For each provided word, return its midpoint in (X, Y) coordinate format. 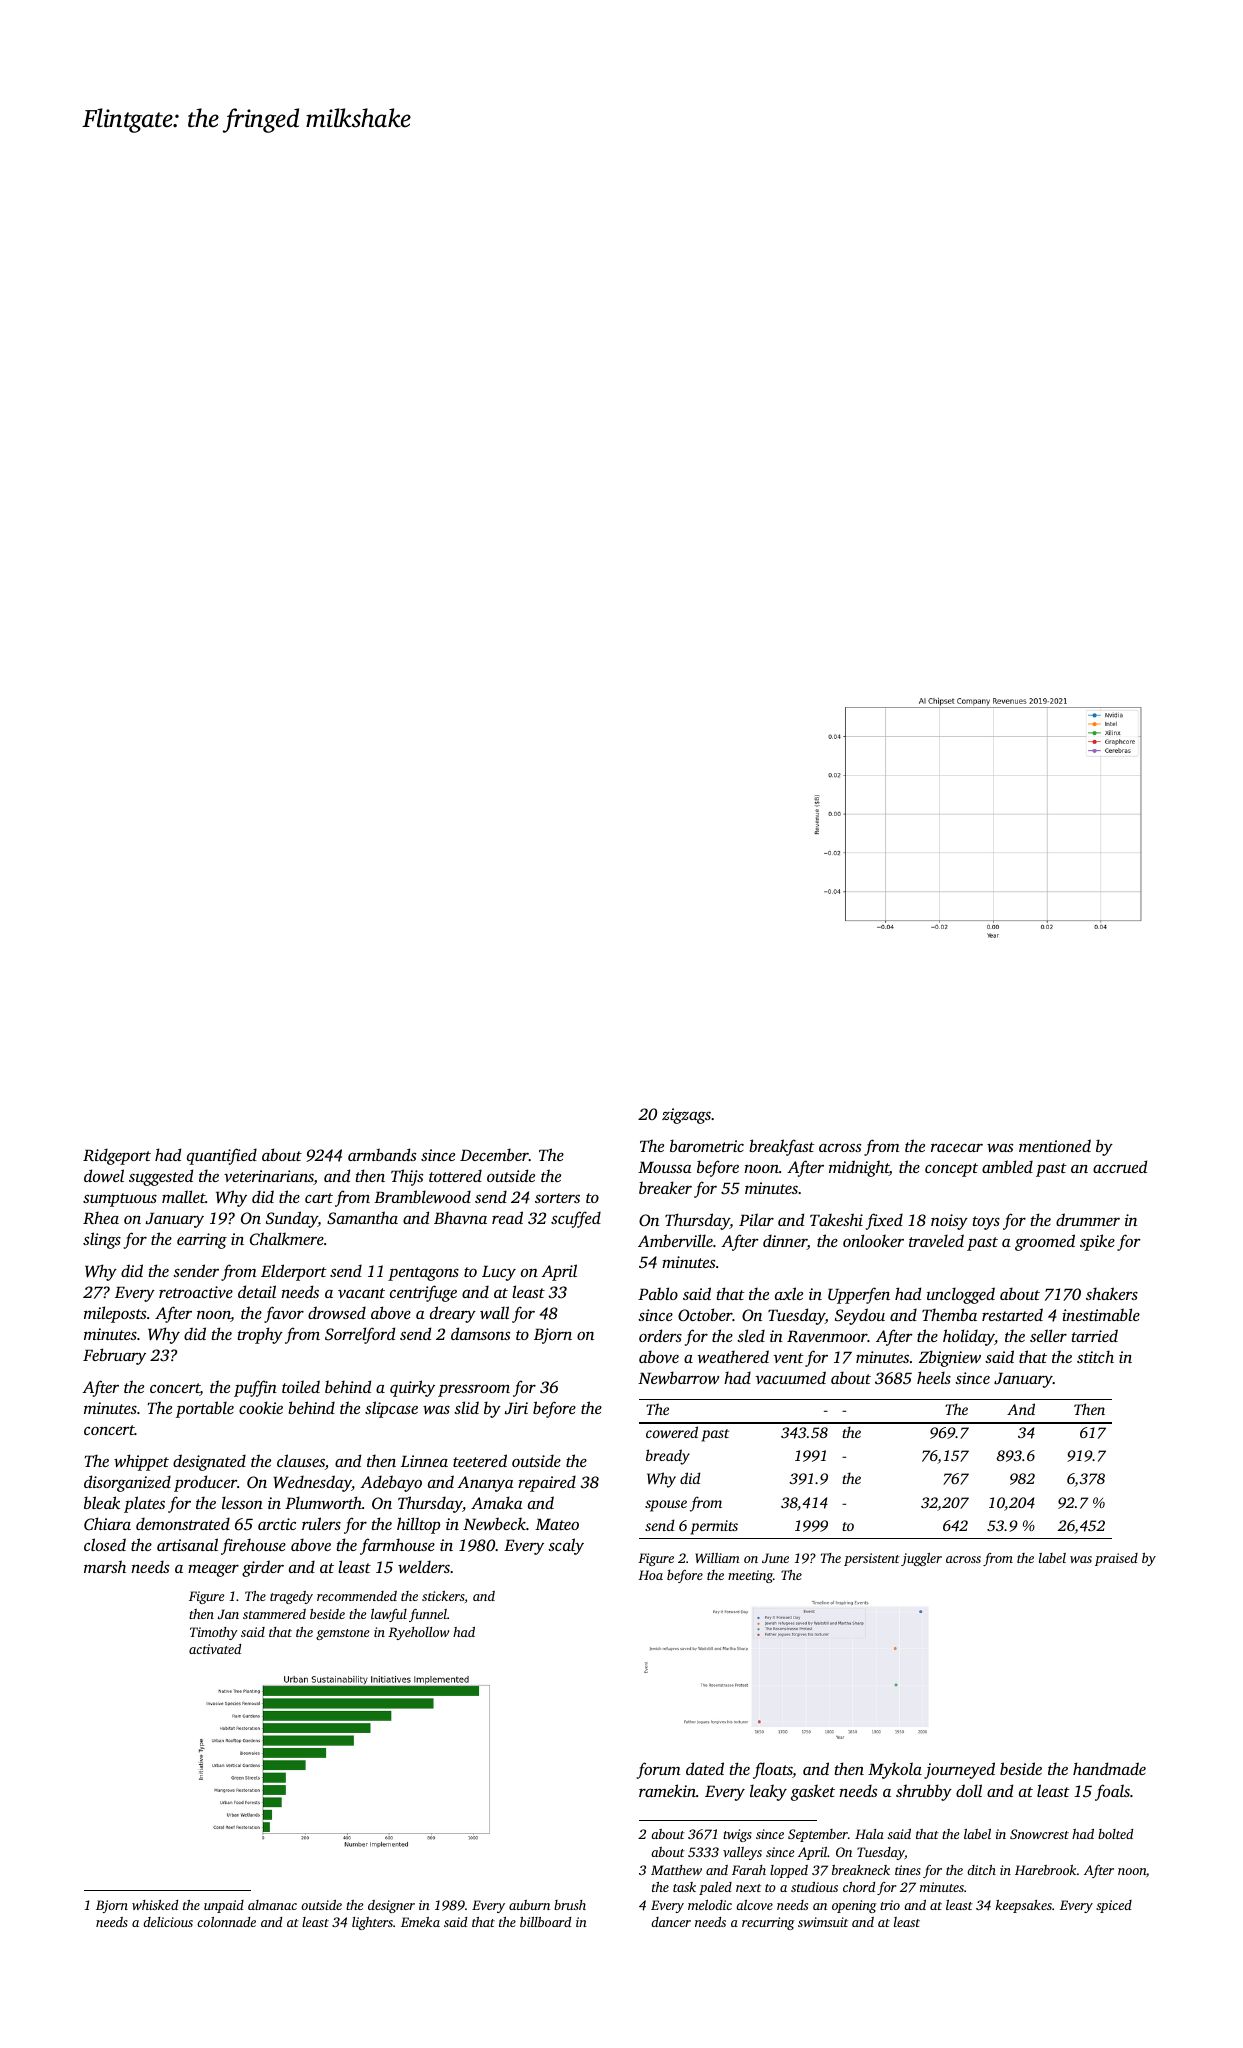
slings (102, 1240)
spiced (1114, 1906)
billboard (545, 1922)
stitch (1095, 1356)
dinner (785, 1242)
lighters (372, 1923)
